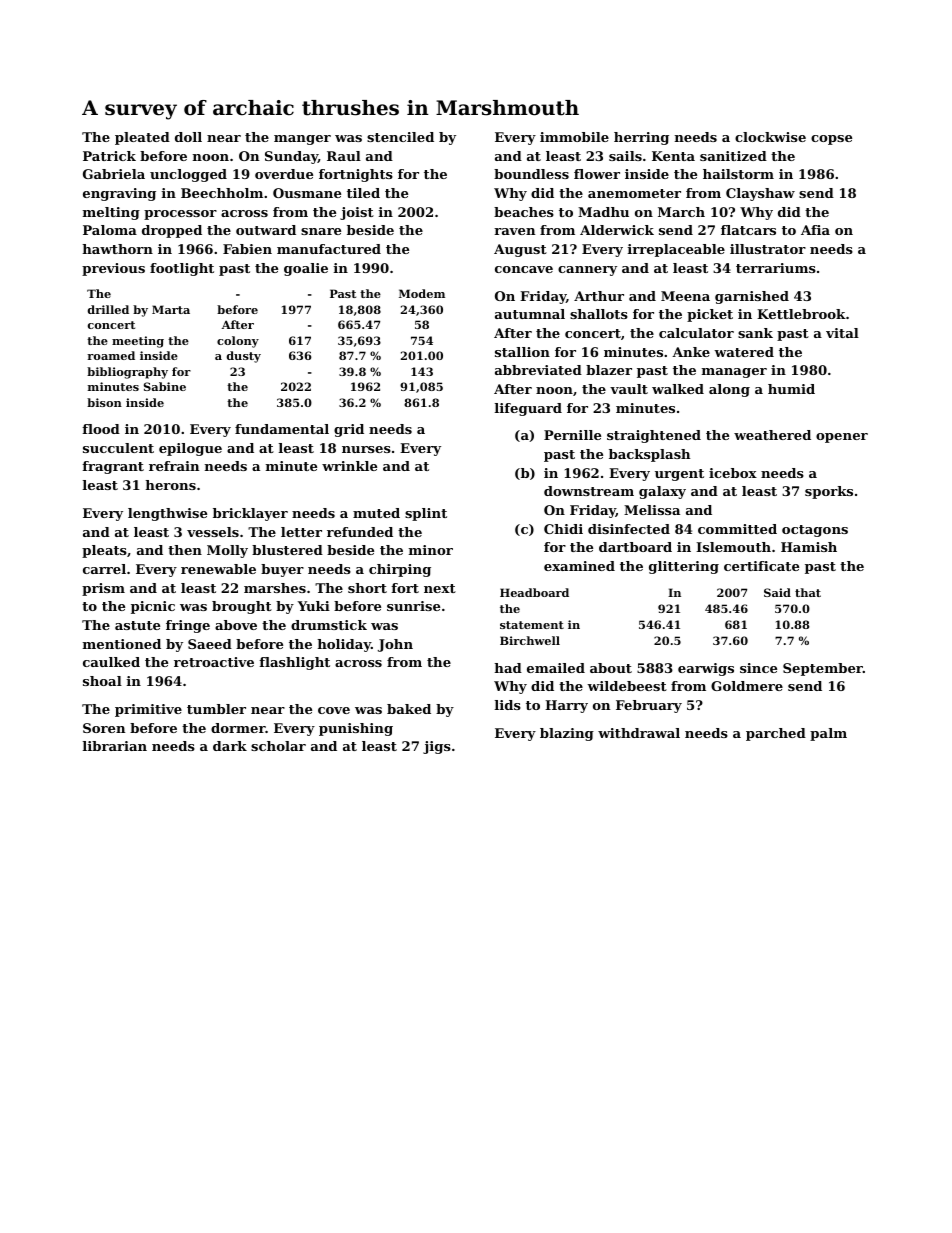 This document has width=952, height=1233. I want to click on hawthorn, so click(117, 249).
